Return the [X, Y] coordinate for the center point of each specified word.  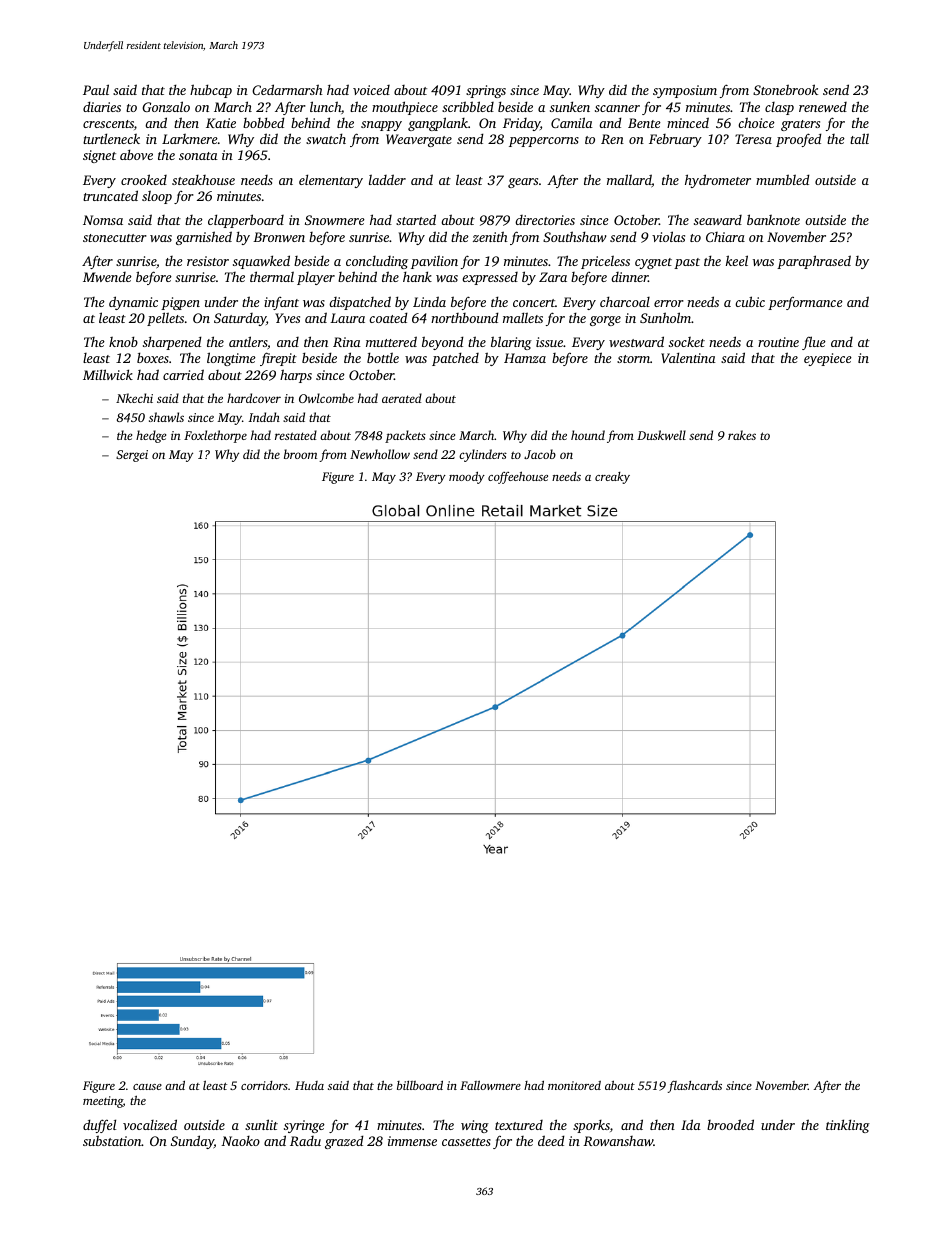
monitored [574, 1085]
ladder [387, 179]
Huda [309, 1085]
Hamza [525, 358]
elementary [331, 181]
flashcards [695, 1086]
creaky [612, 478]
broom [300, 454]
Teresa [753, 139]
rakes [742, 435]
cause [147, 1087]
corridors [264, 1085]
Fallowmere [490, 1085]
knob [123, 341]
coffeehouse [518, 477]
